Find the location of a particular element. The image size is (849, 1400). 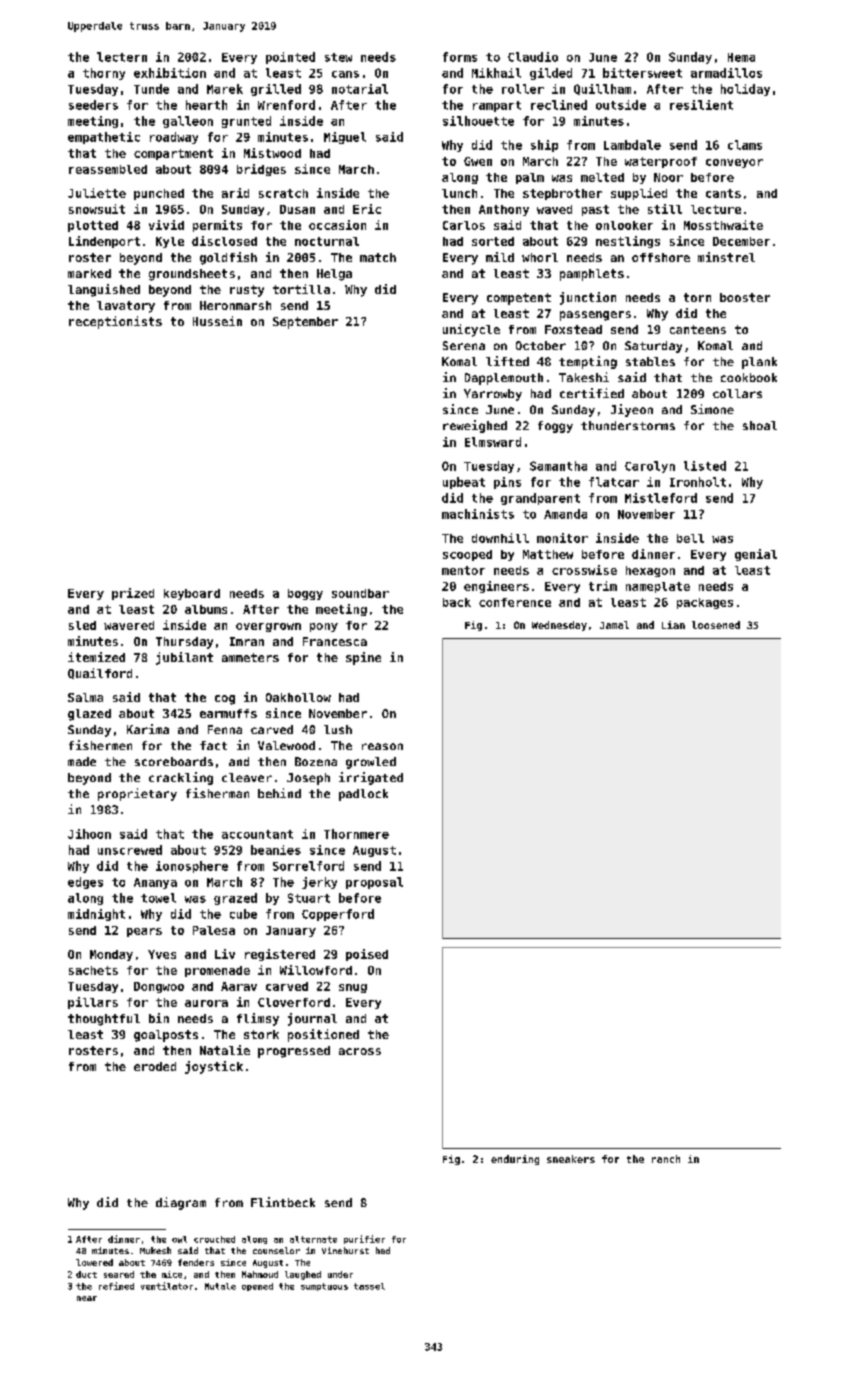

irrigated is located at coordinates (371, 778).
